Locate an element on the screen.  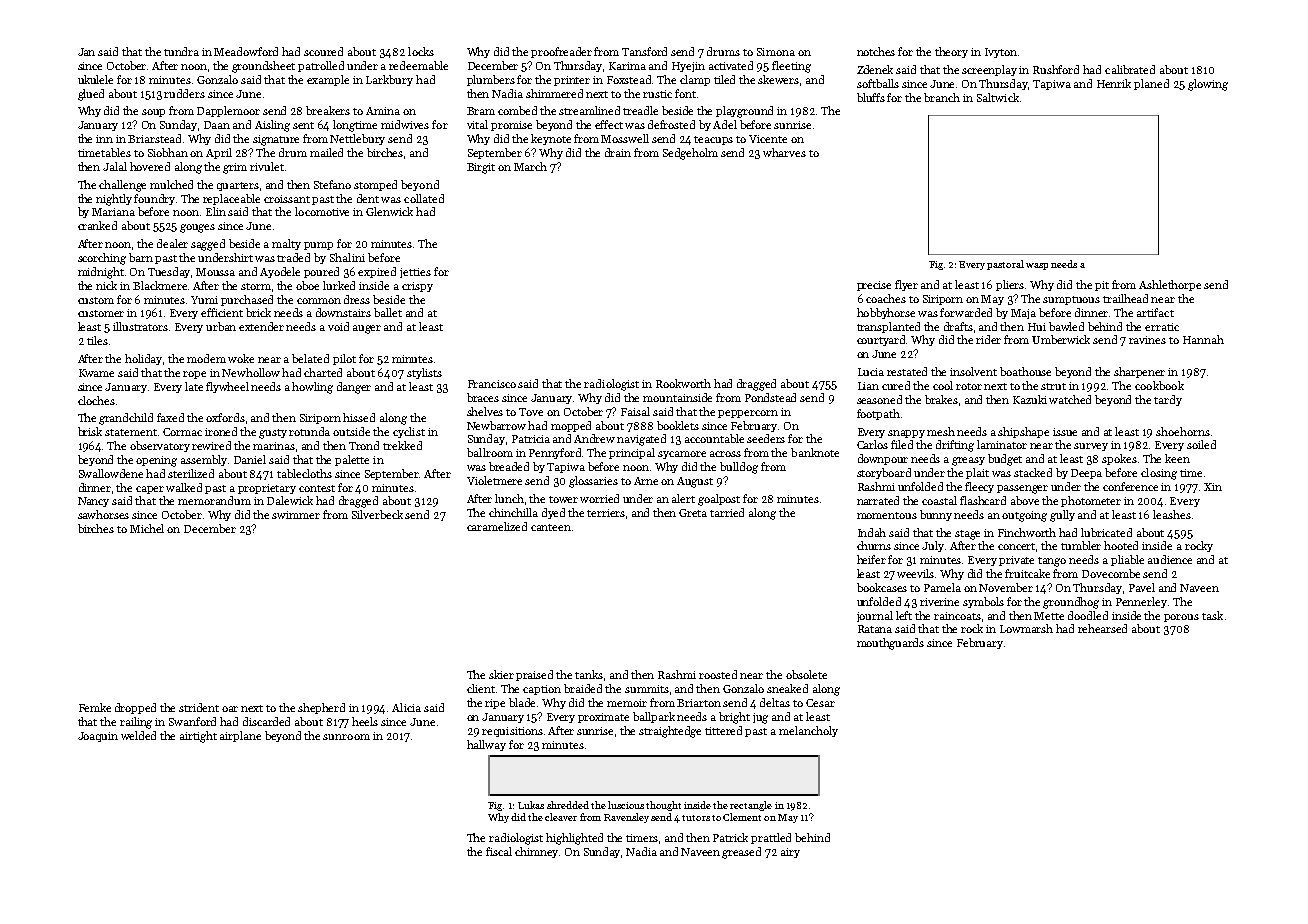
tundra is located at coordinates (181, 51).
